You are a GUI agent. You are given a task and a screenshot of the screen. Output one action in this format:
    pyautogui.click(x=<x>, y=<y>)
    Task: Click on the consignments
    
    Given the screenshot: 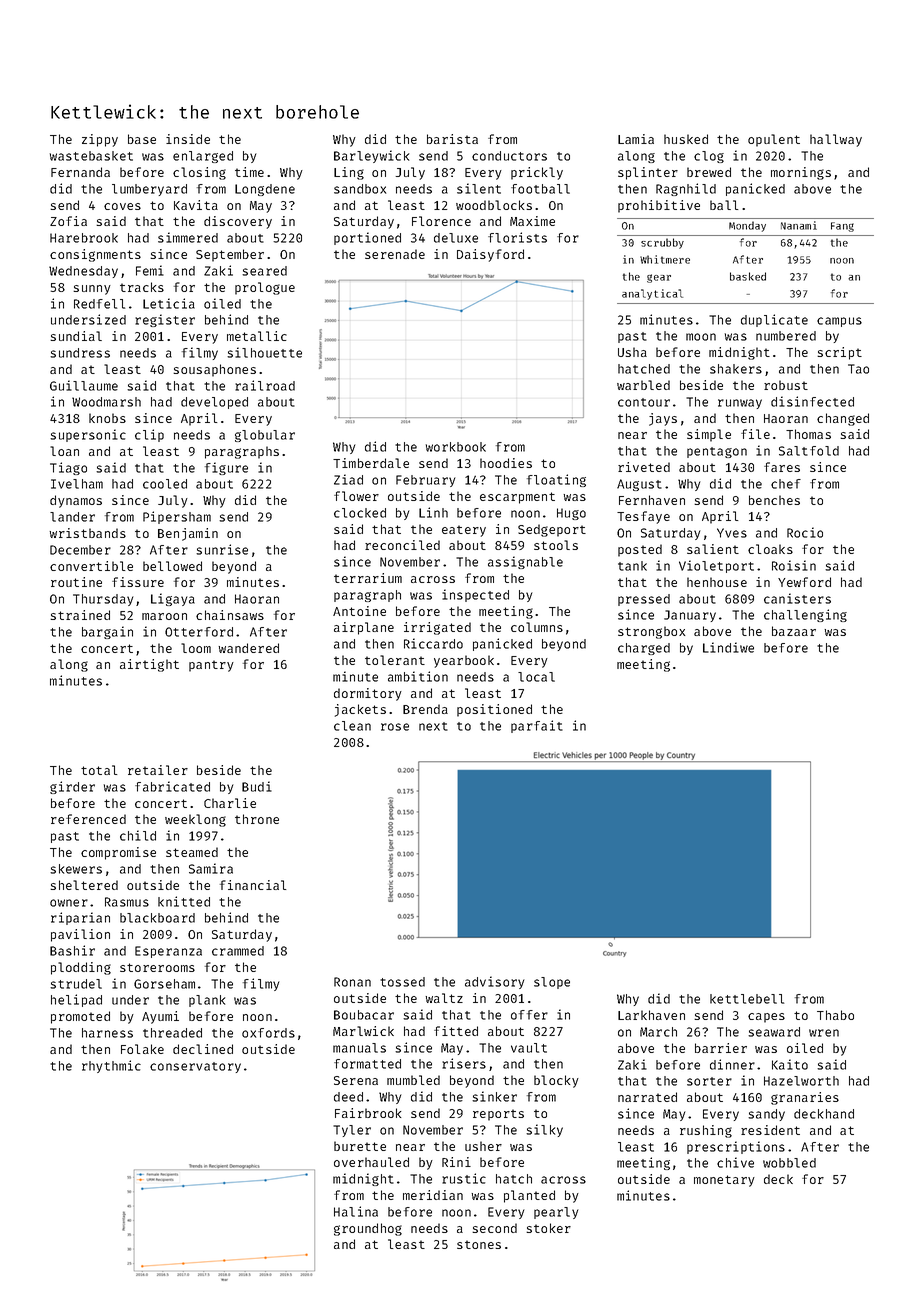 What is the action you would take?
    pyautogui.click(x=95, y=255)
